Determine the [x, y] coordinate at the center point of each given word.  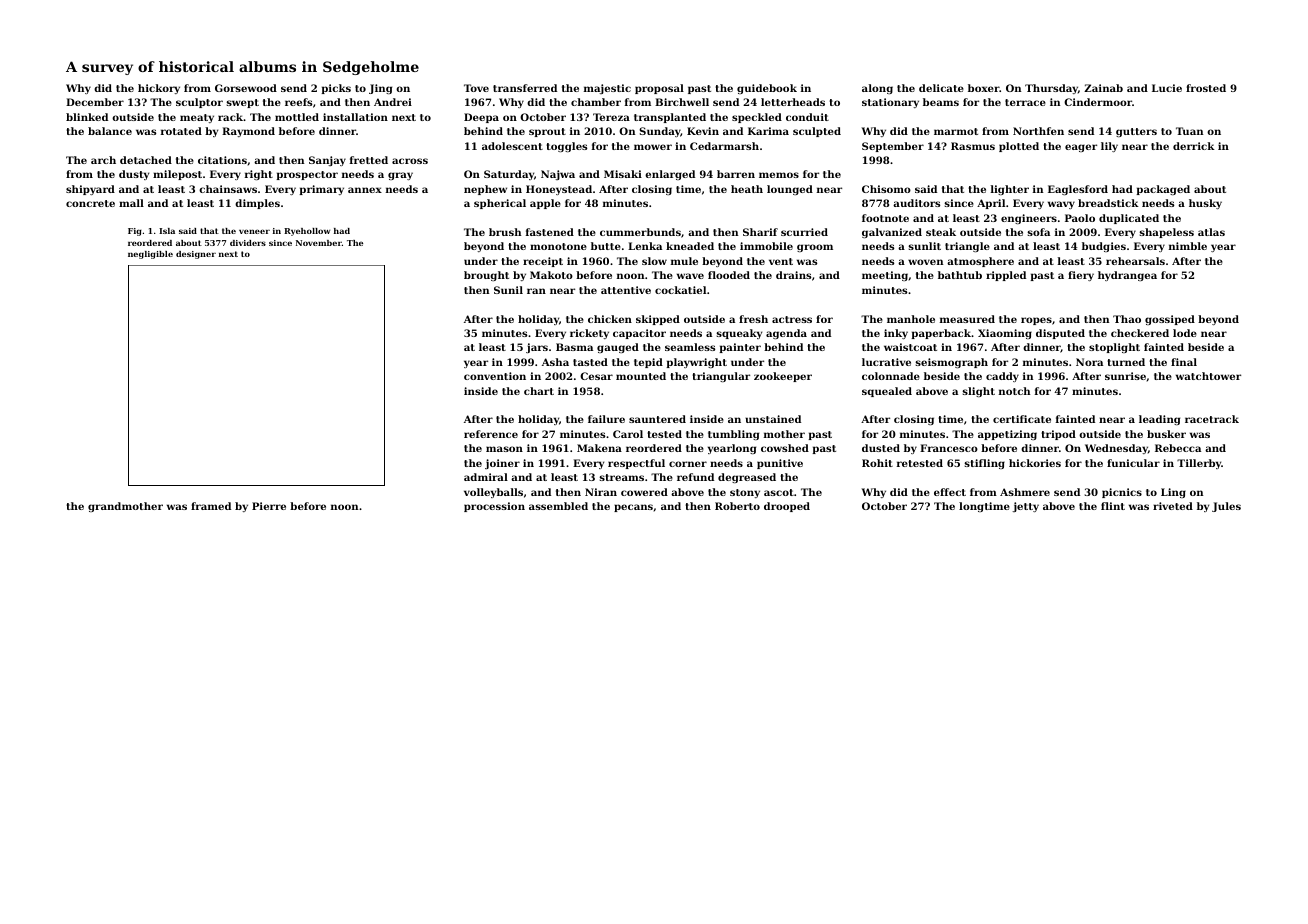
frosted [1206, 88]
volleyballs [493, 493]
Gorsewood [246, 88]
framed [211, 506]
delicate [941, 88]
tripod [1058, 435]
